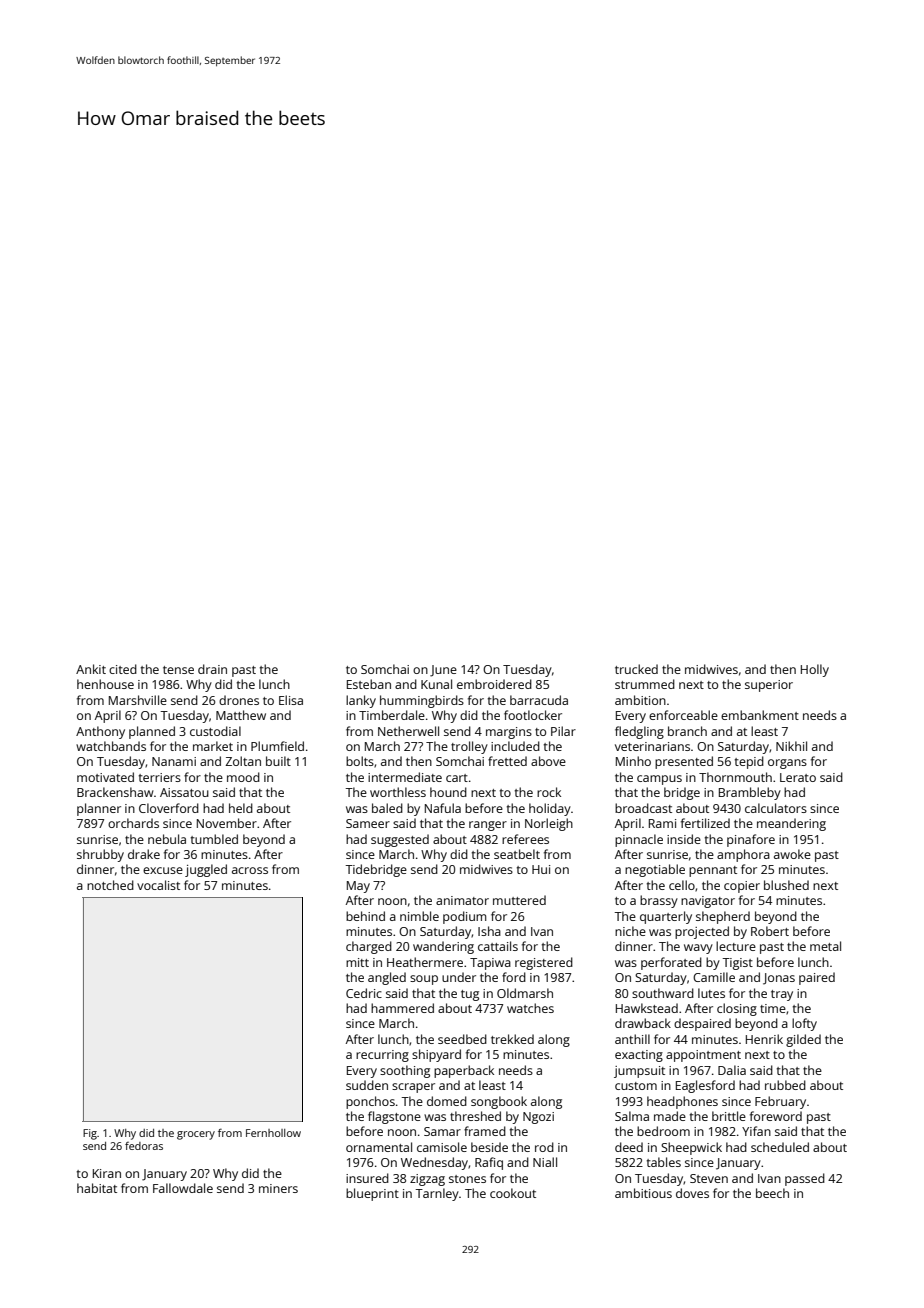  What do you see at coordinates (785, 1085) in the screenshot?
I see `rubbed` at bounding box center [785, 1085].
